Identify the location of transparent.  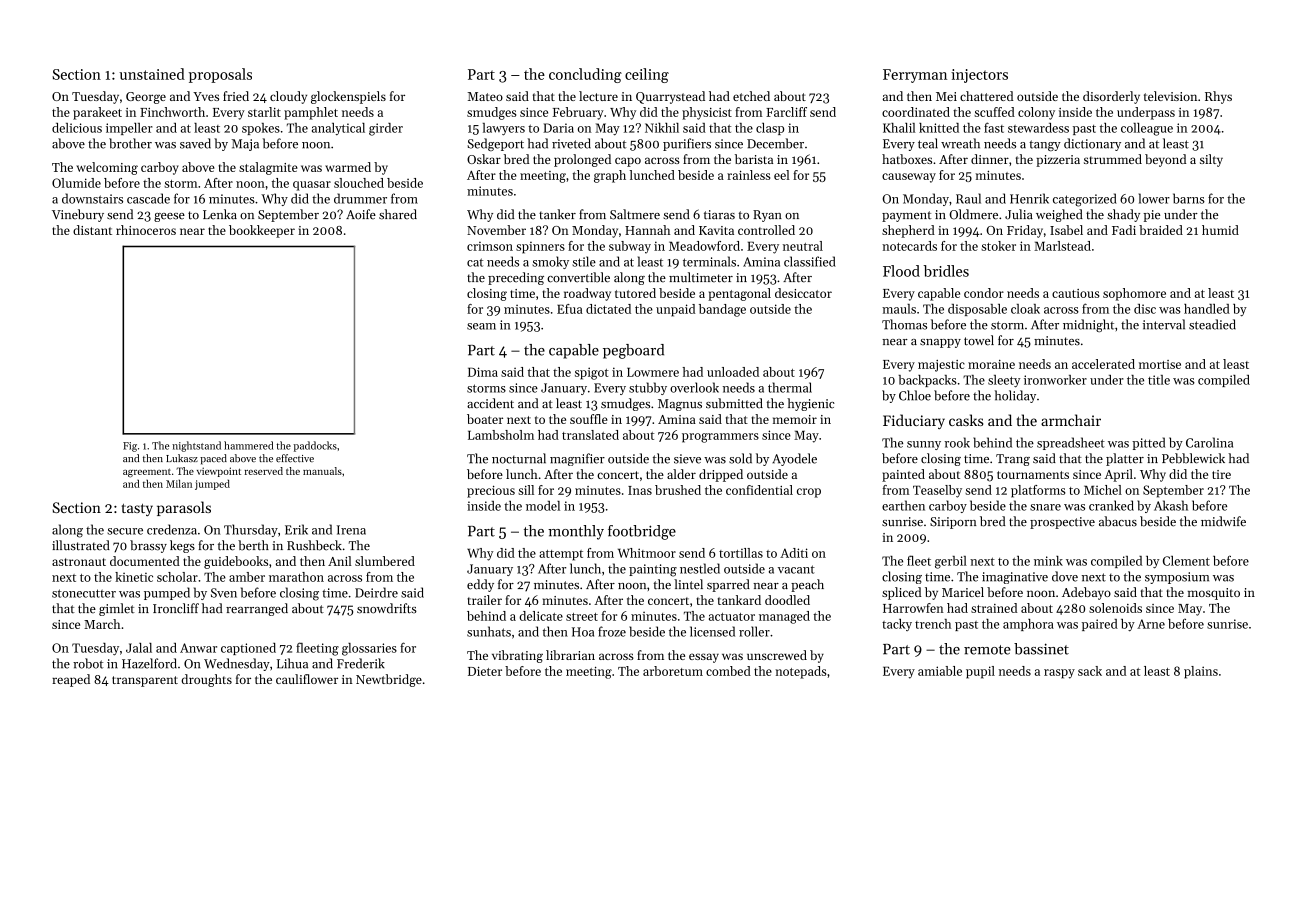
(145, 681).
